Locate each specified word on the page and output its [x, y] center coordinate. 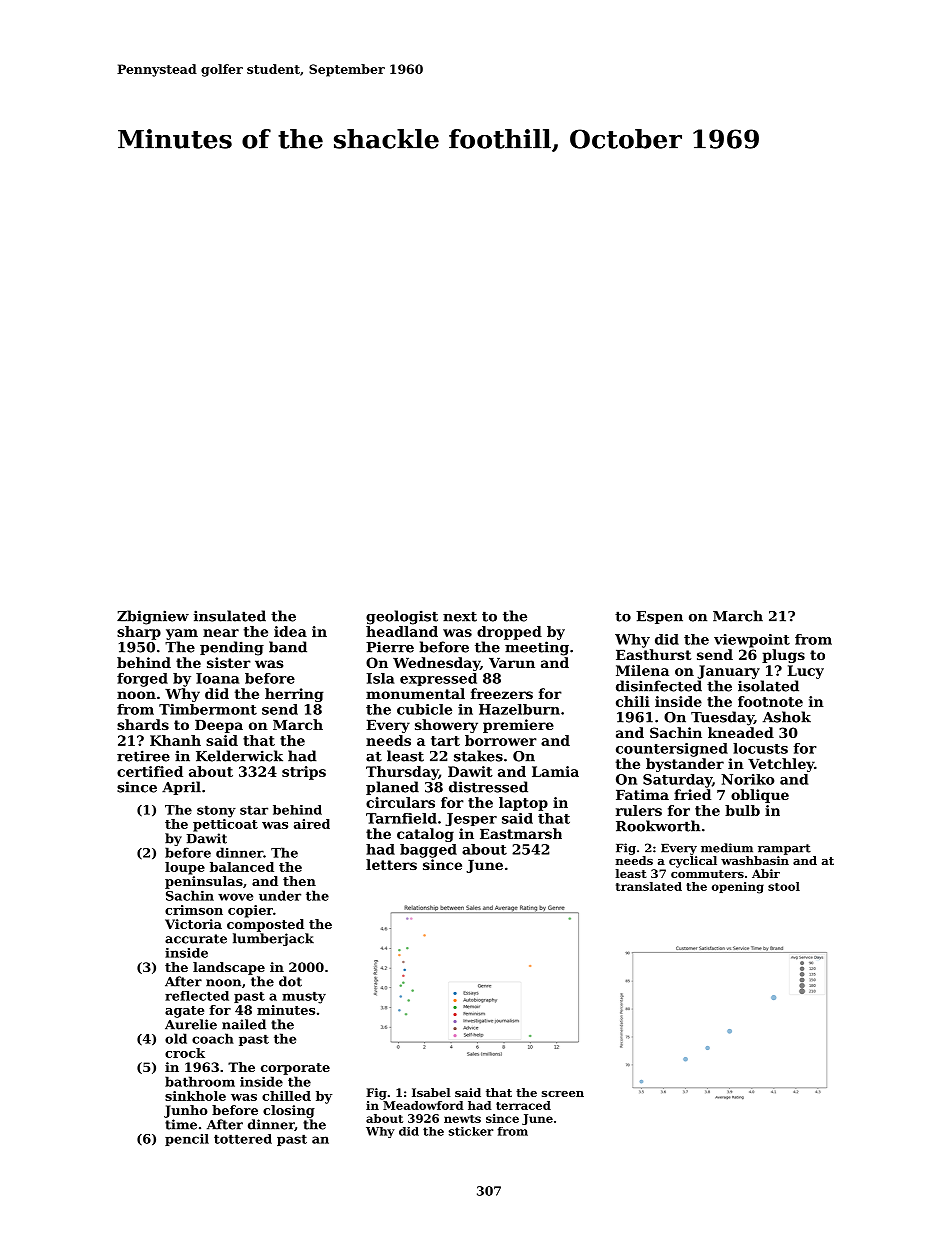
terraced [523, 1105]
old [176, 1038]
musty [304, 997]
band [288, 647]
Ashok [787, 717]
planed [392, 788]
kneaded [741, 732]
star [254, 810]
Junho [186, 1111]
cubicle [424, 709]
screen [563, 1094]
